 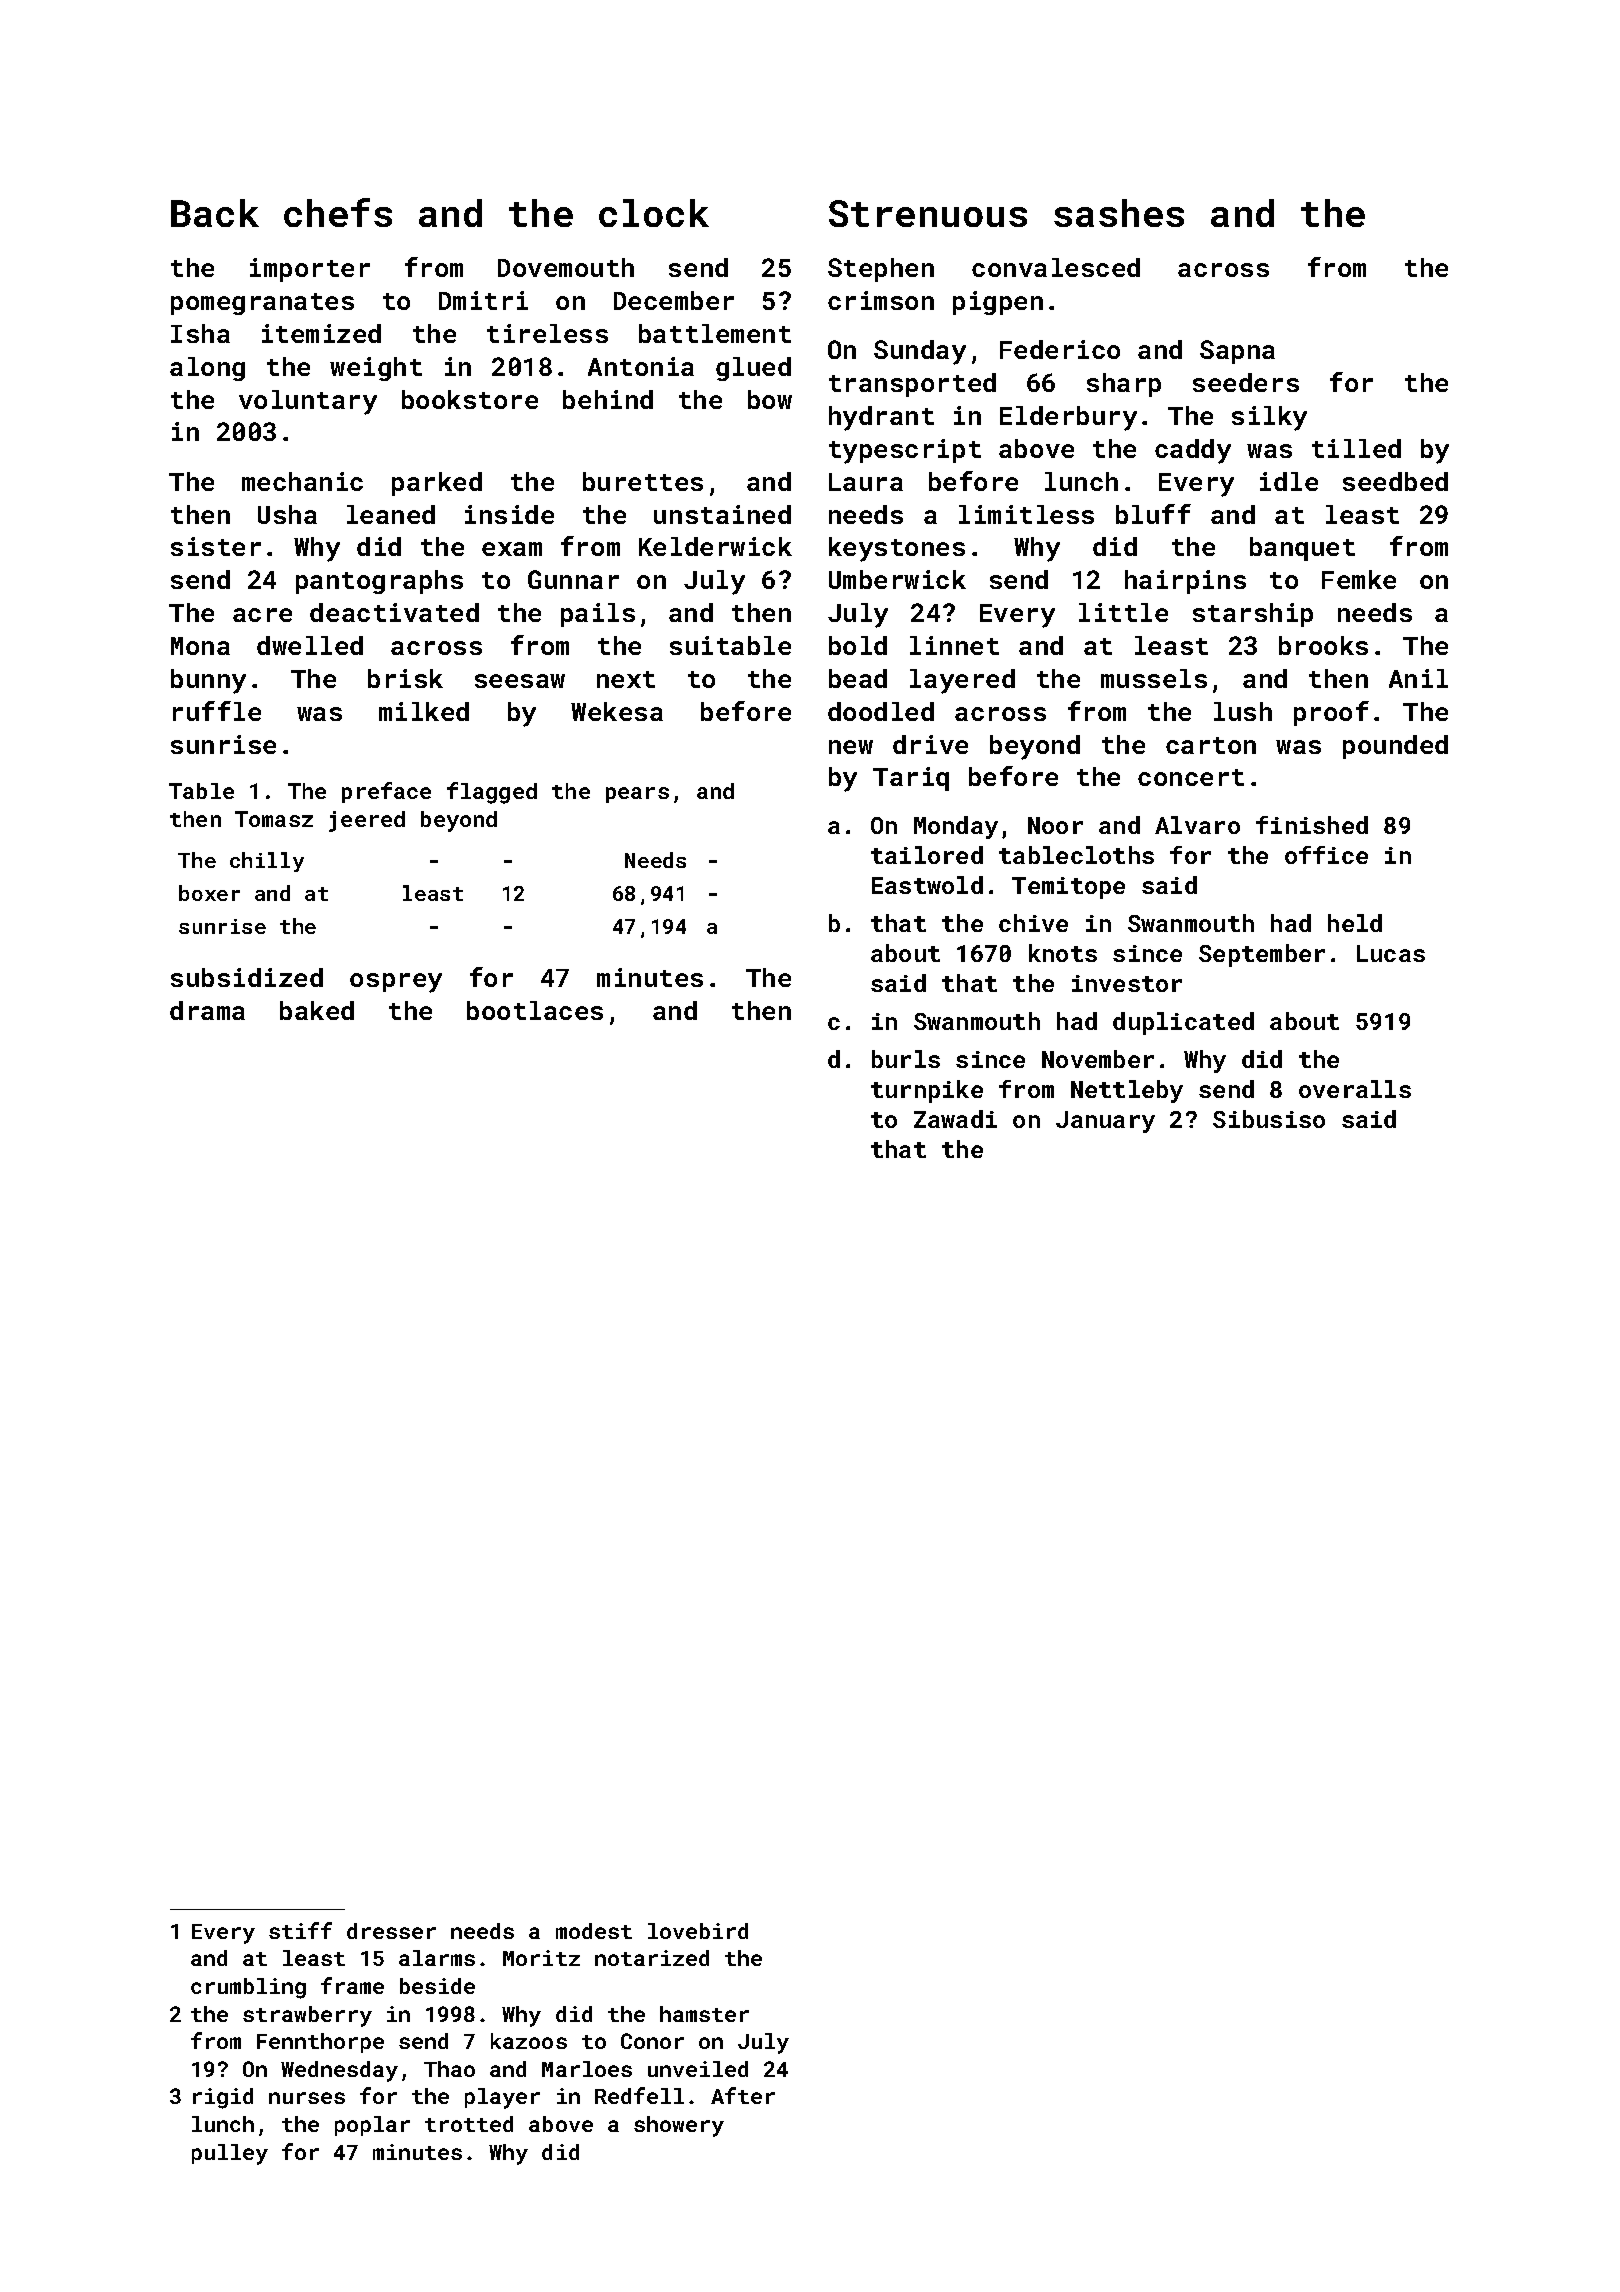 I want to click on unveiled, so click(x=698, y=2069).
